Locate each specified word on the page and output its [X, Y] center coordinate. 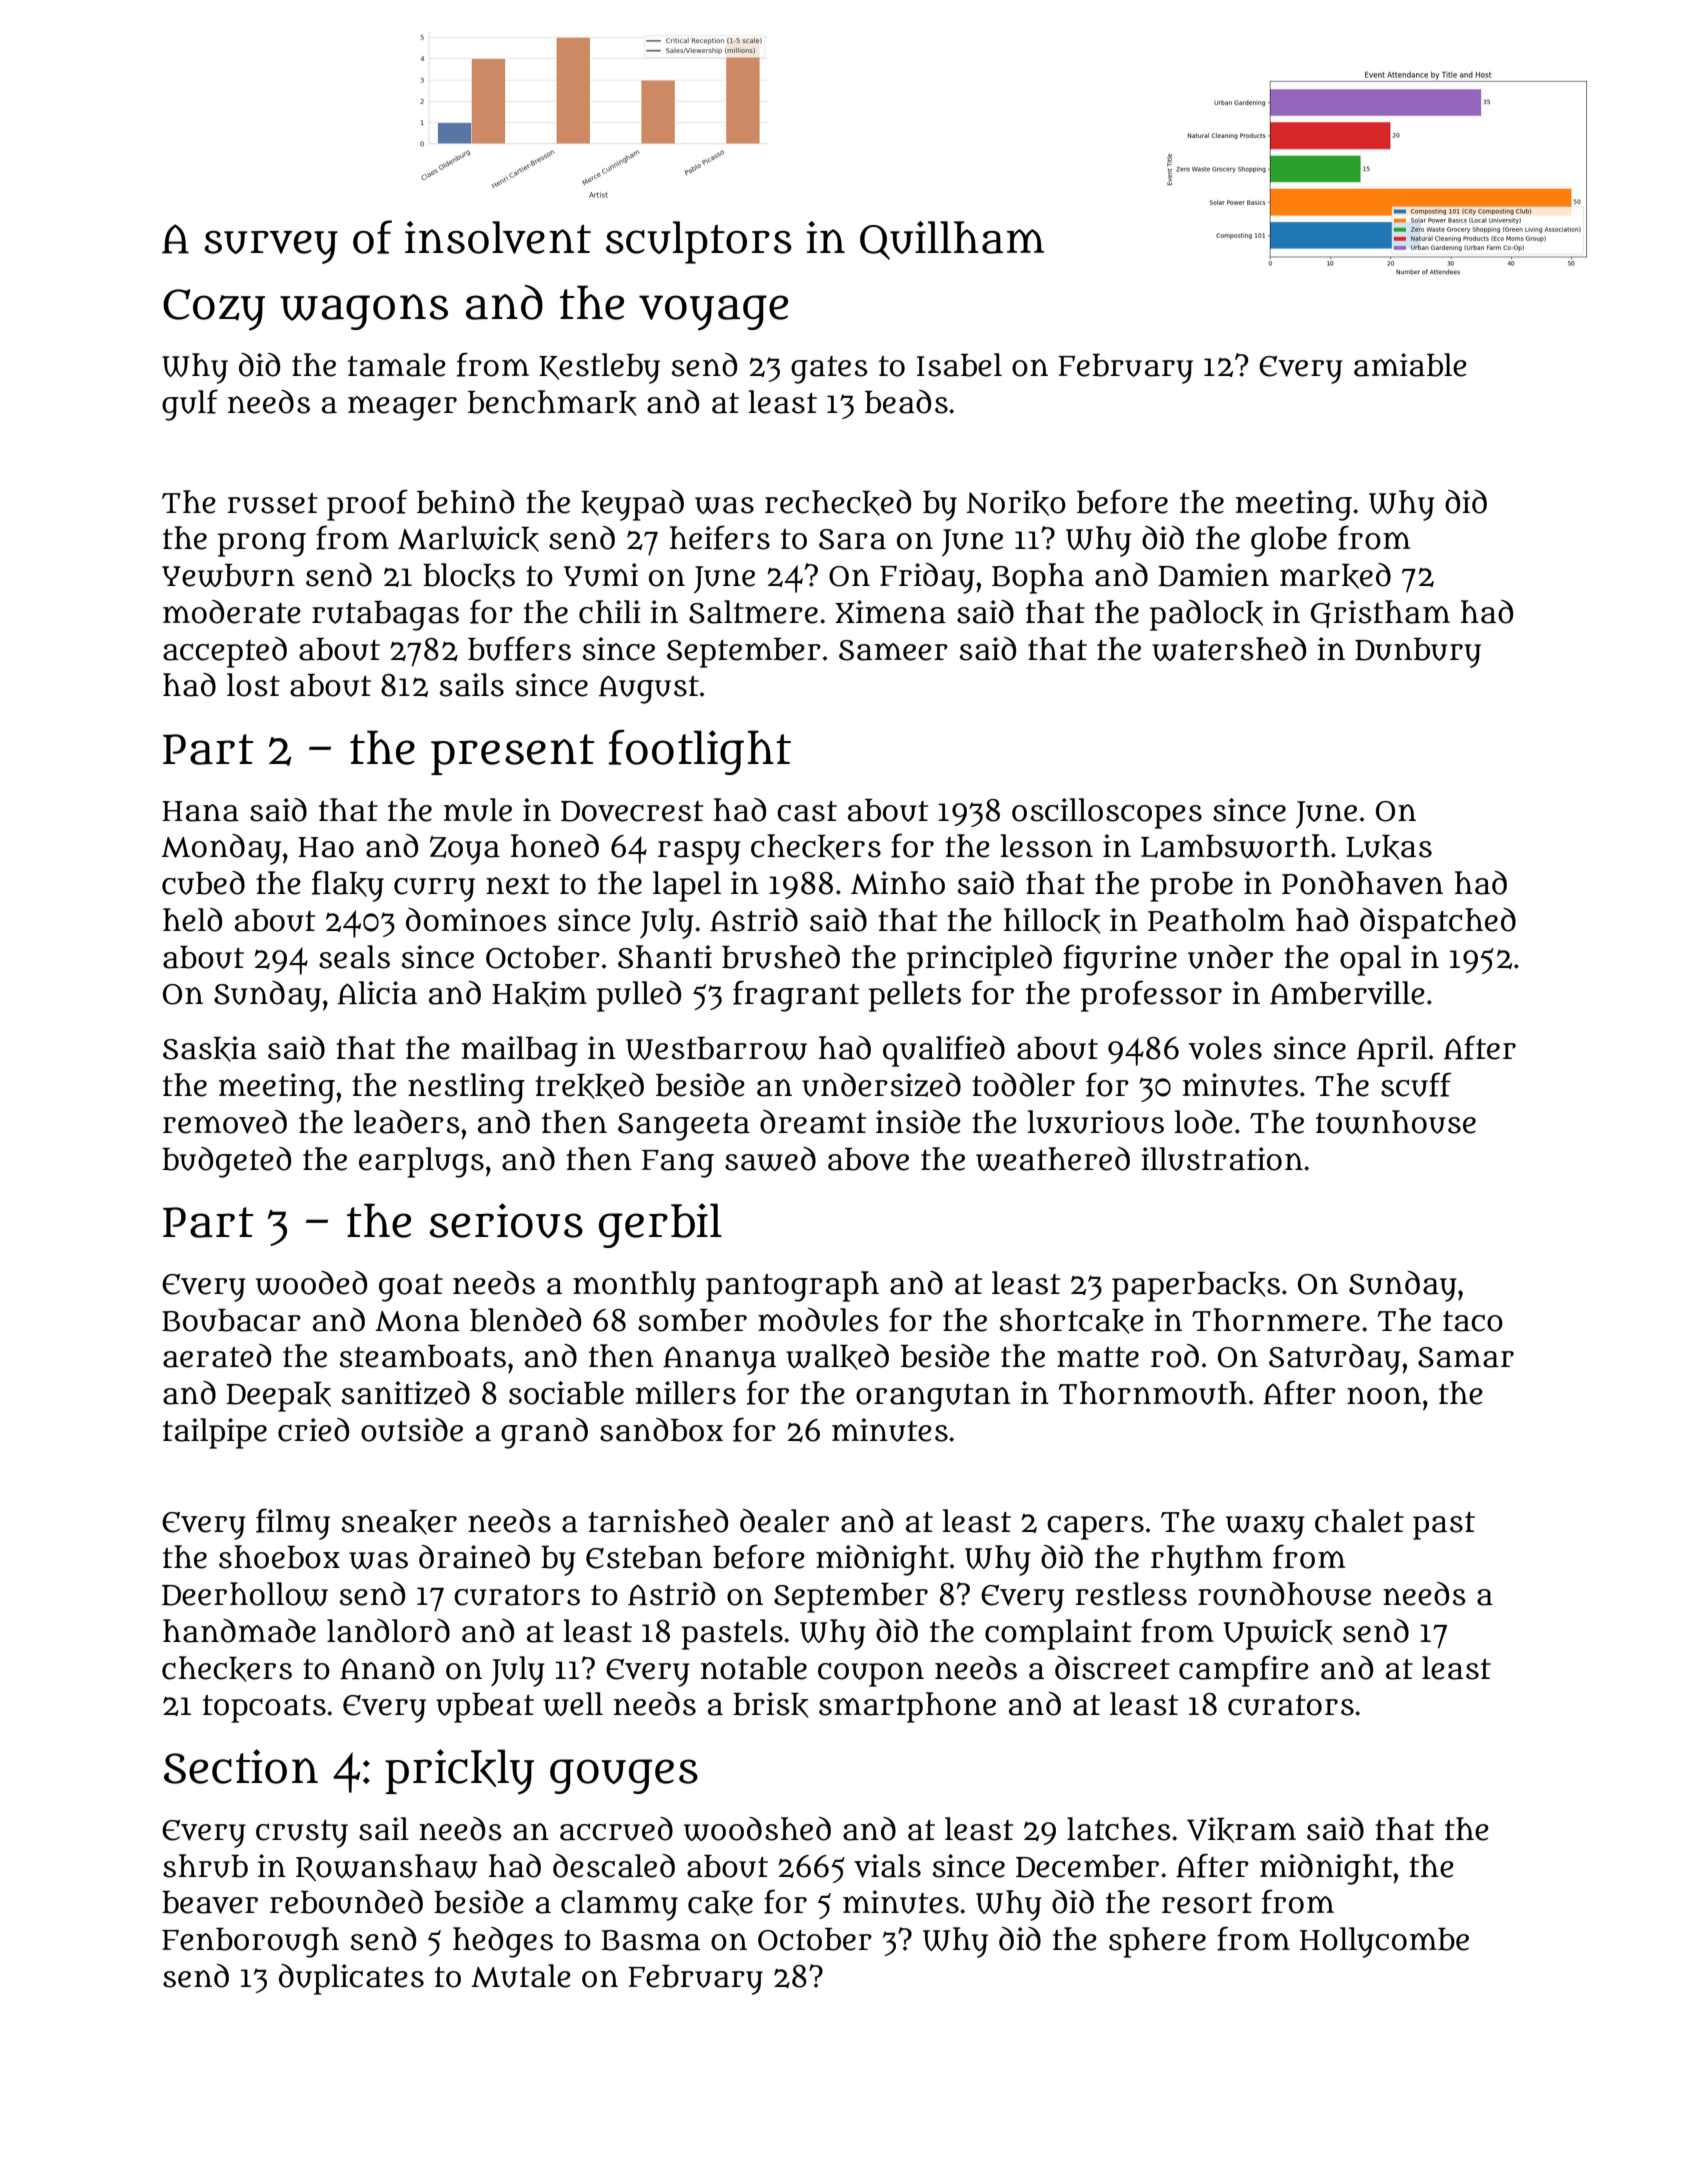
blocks [469, 576]
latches [1119, 1829]
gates [829, 370]
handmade [239, 1631]
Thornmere [1276, 1320]
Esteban [644, 1557]
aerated [217, 1356]
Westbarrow [716, 1048]
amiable [1410, 365]
